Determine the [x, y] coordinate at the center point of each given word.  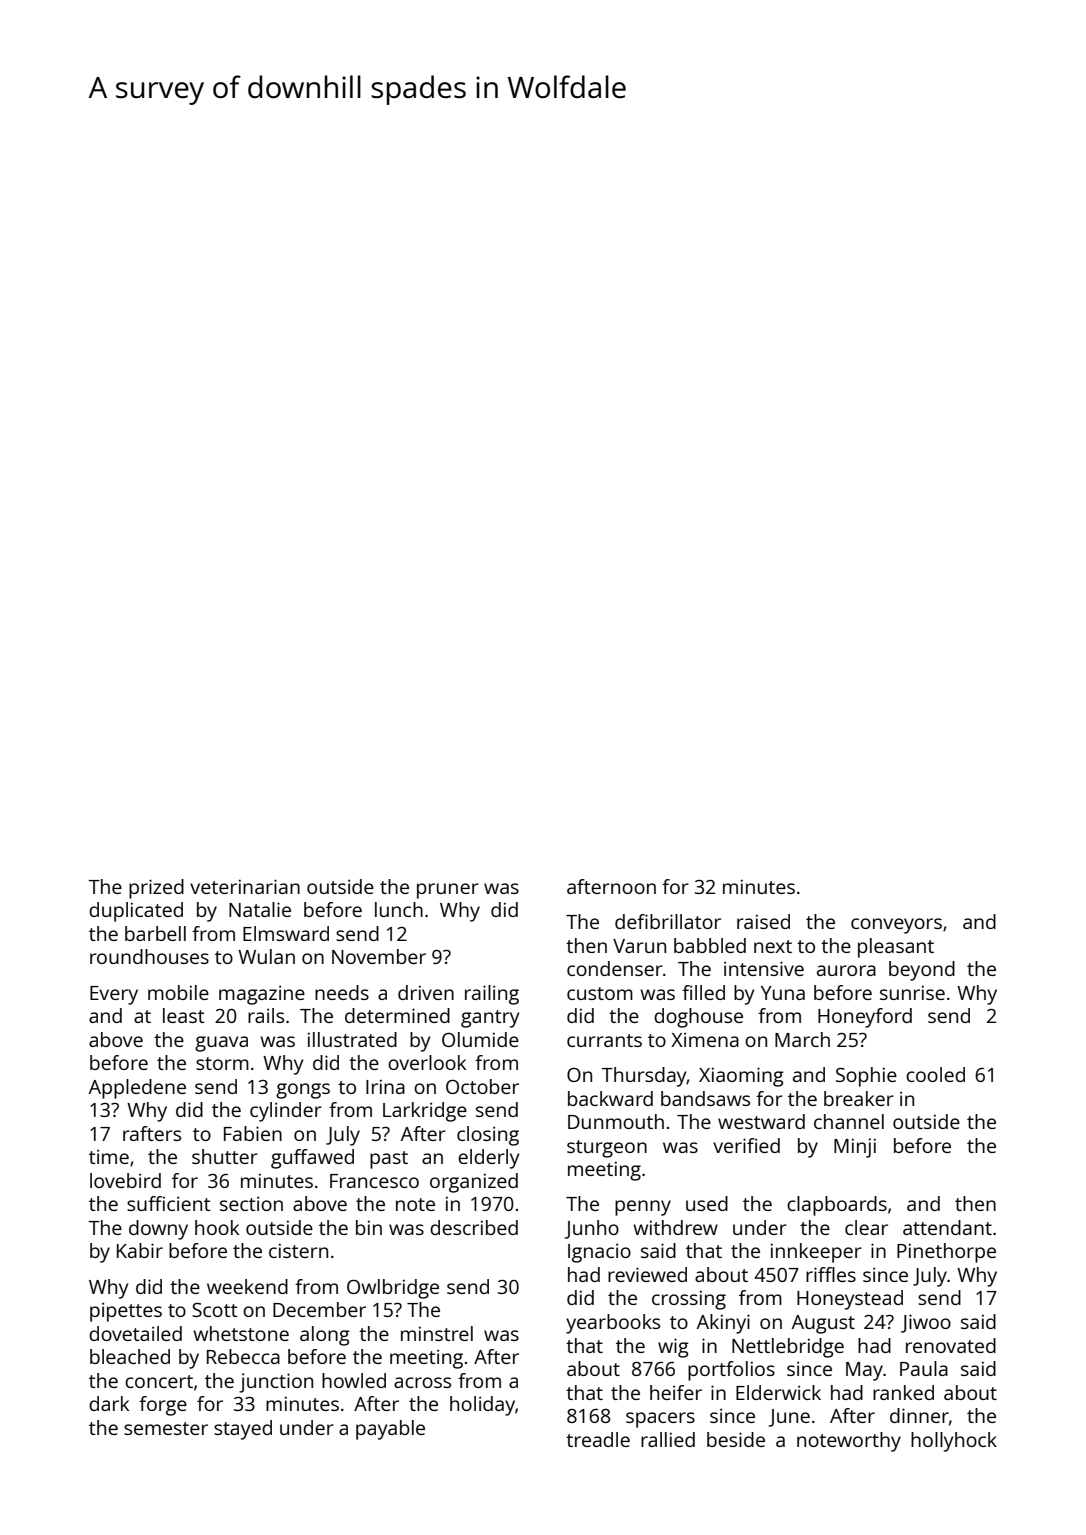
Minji [855, 1148]
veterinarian [245, 886]
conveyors [896, 926]
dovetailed [135, 1333]
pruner [448, 891]
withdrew [675, 1227]
